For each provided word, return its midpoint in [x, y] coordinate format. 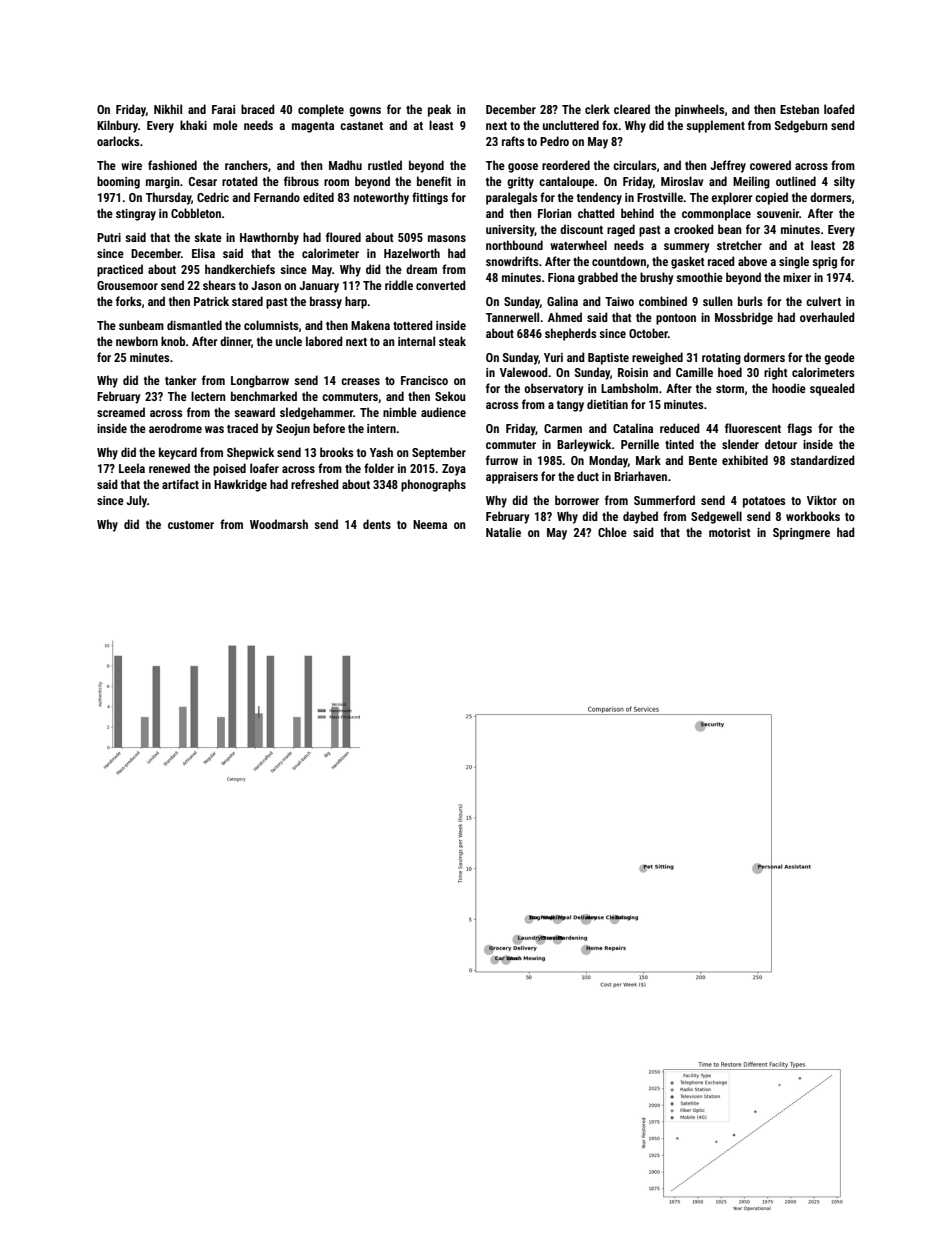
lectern [208, 396]
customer [191, 525]
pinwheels [699, 110]
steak [452, 341]
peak [439, 110]
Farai [223, 109]
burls [750, 301]
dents [377, 524]
